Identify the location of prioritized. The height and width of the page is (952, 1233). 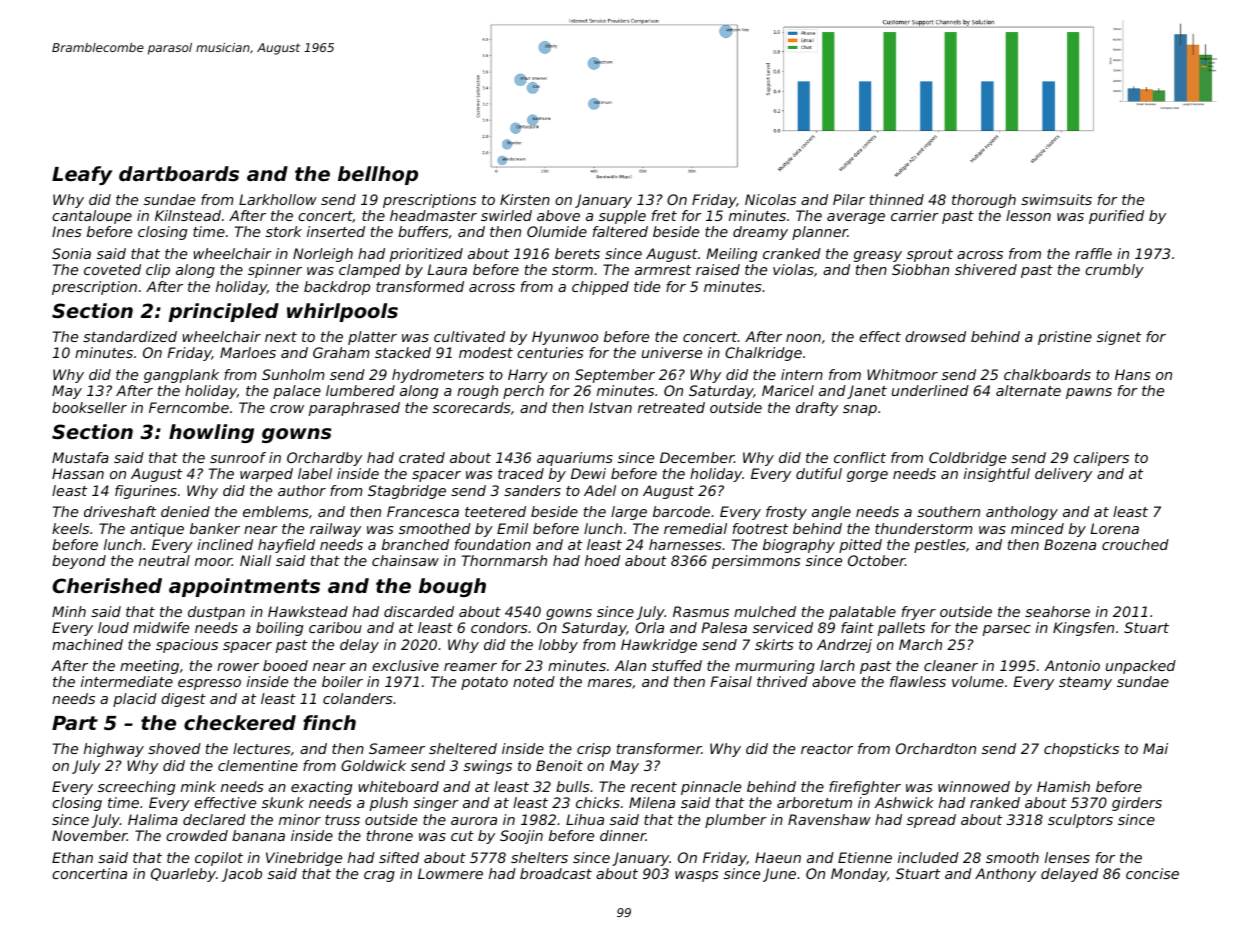
(426, 255).
